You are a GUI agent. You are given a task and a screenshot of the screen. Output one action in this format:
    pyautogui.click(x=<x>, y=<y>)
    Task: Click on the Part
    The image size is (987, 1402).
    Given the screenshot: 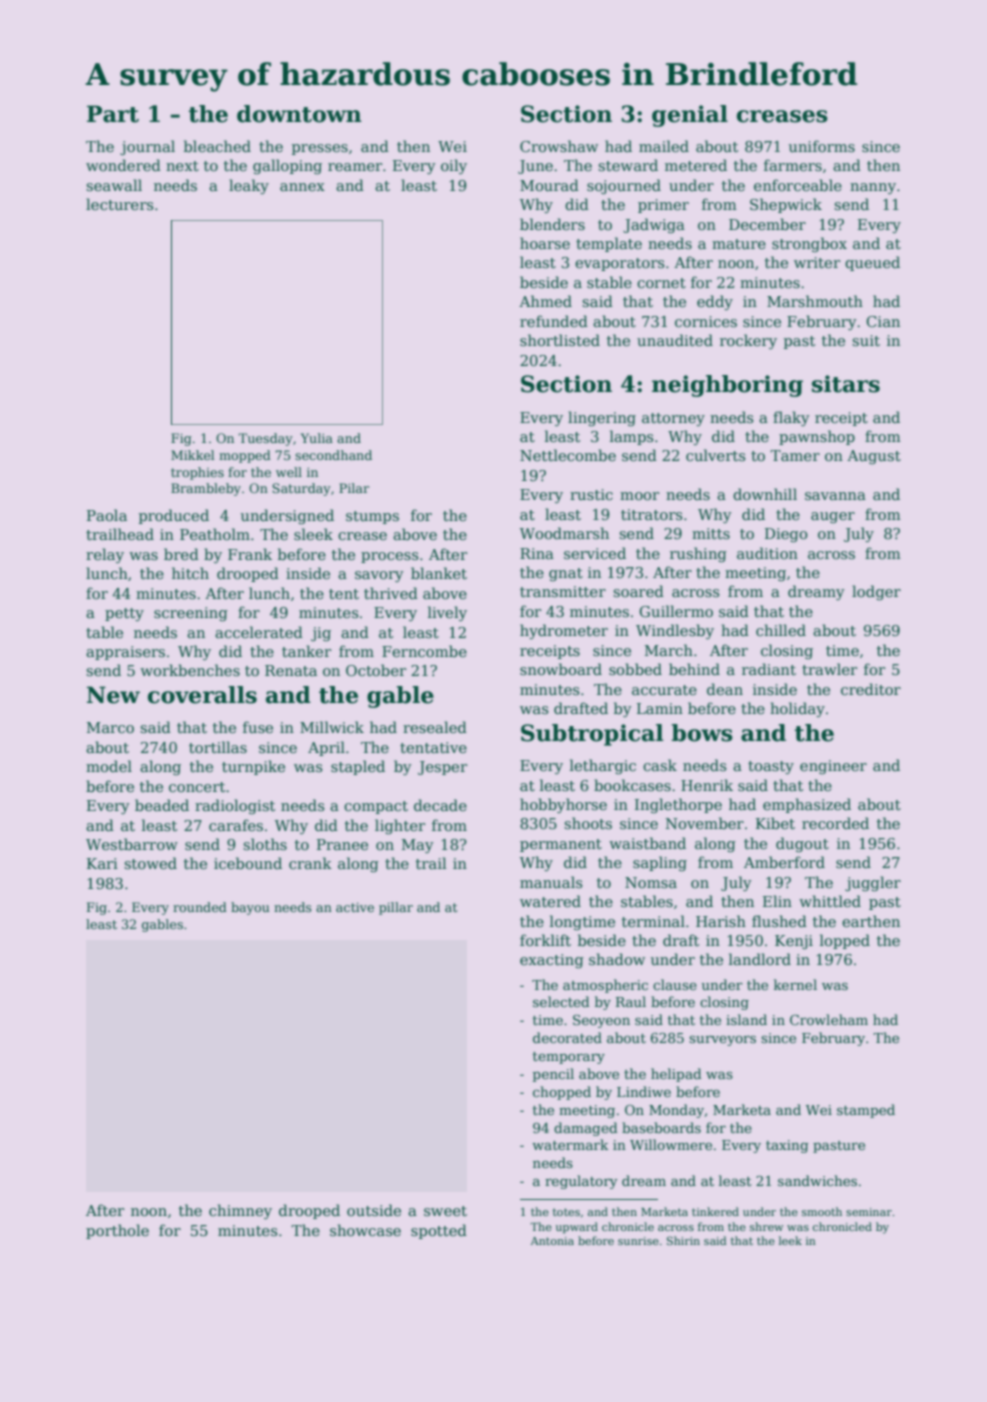 What is the action you would take?
    pyautogui.click(x=113, y=114)
